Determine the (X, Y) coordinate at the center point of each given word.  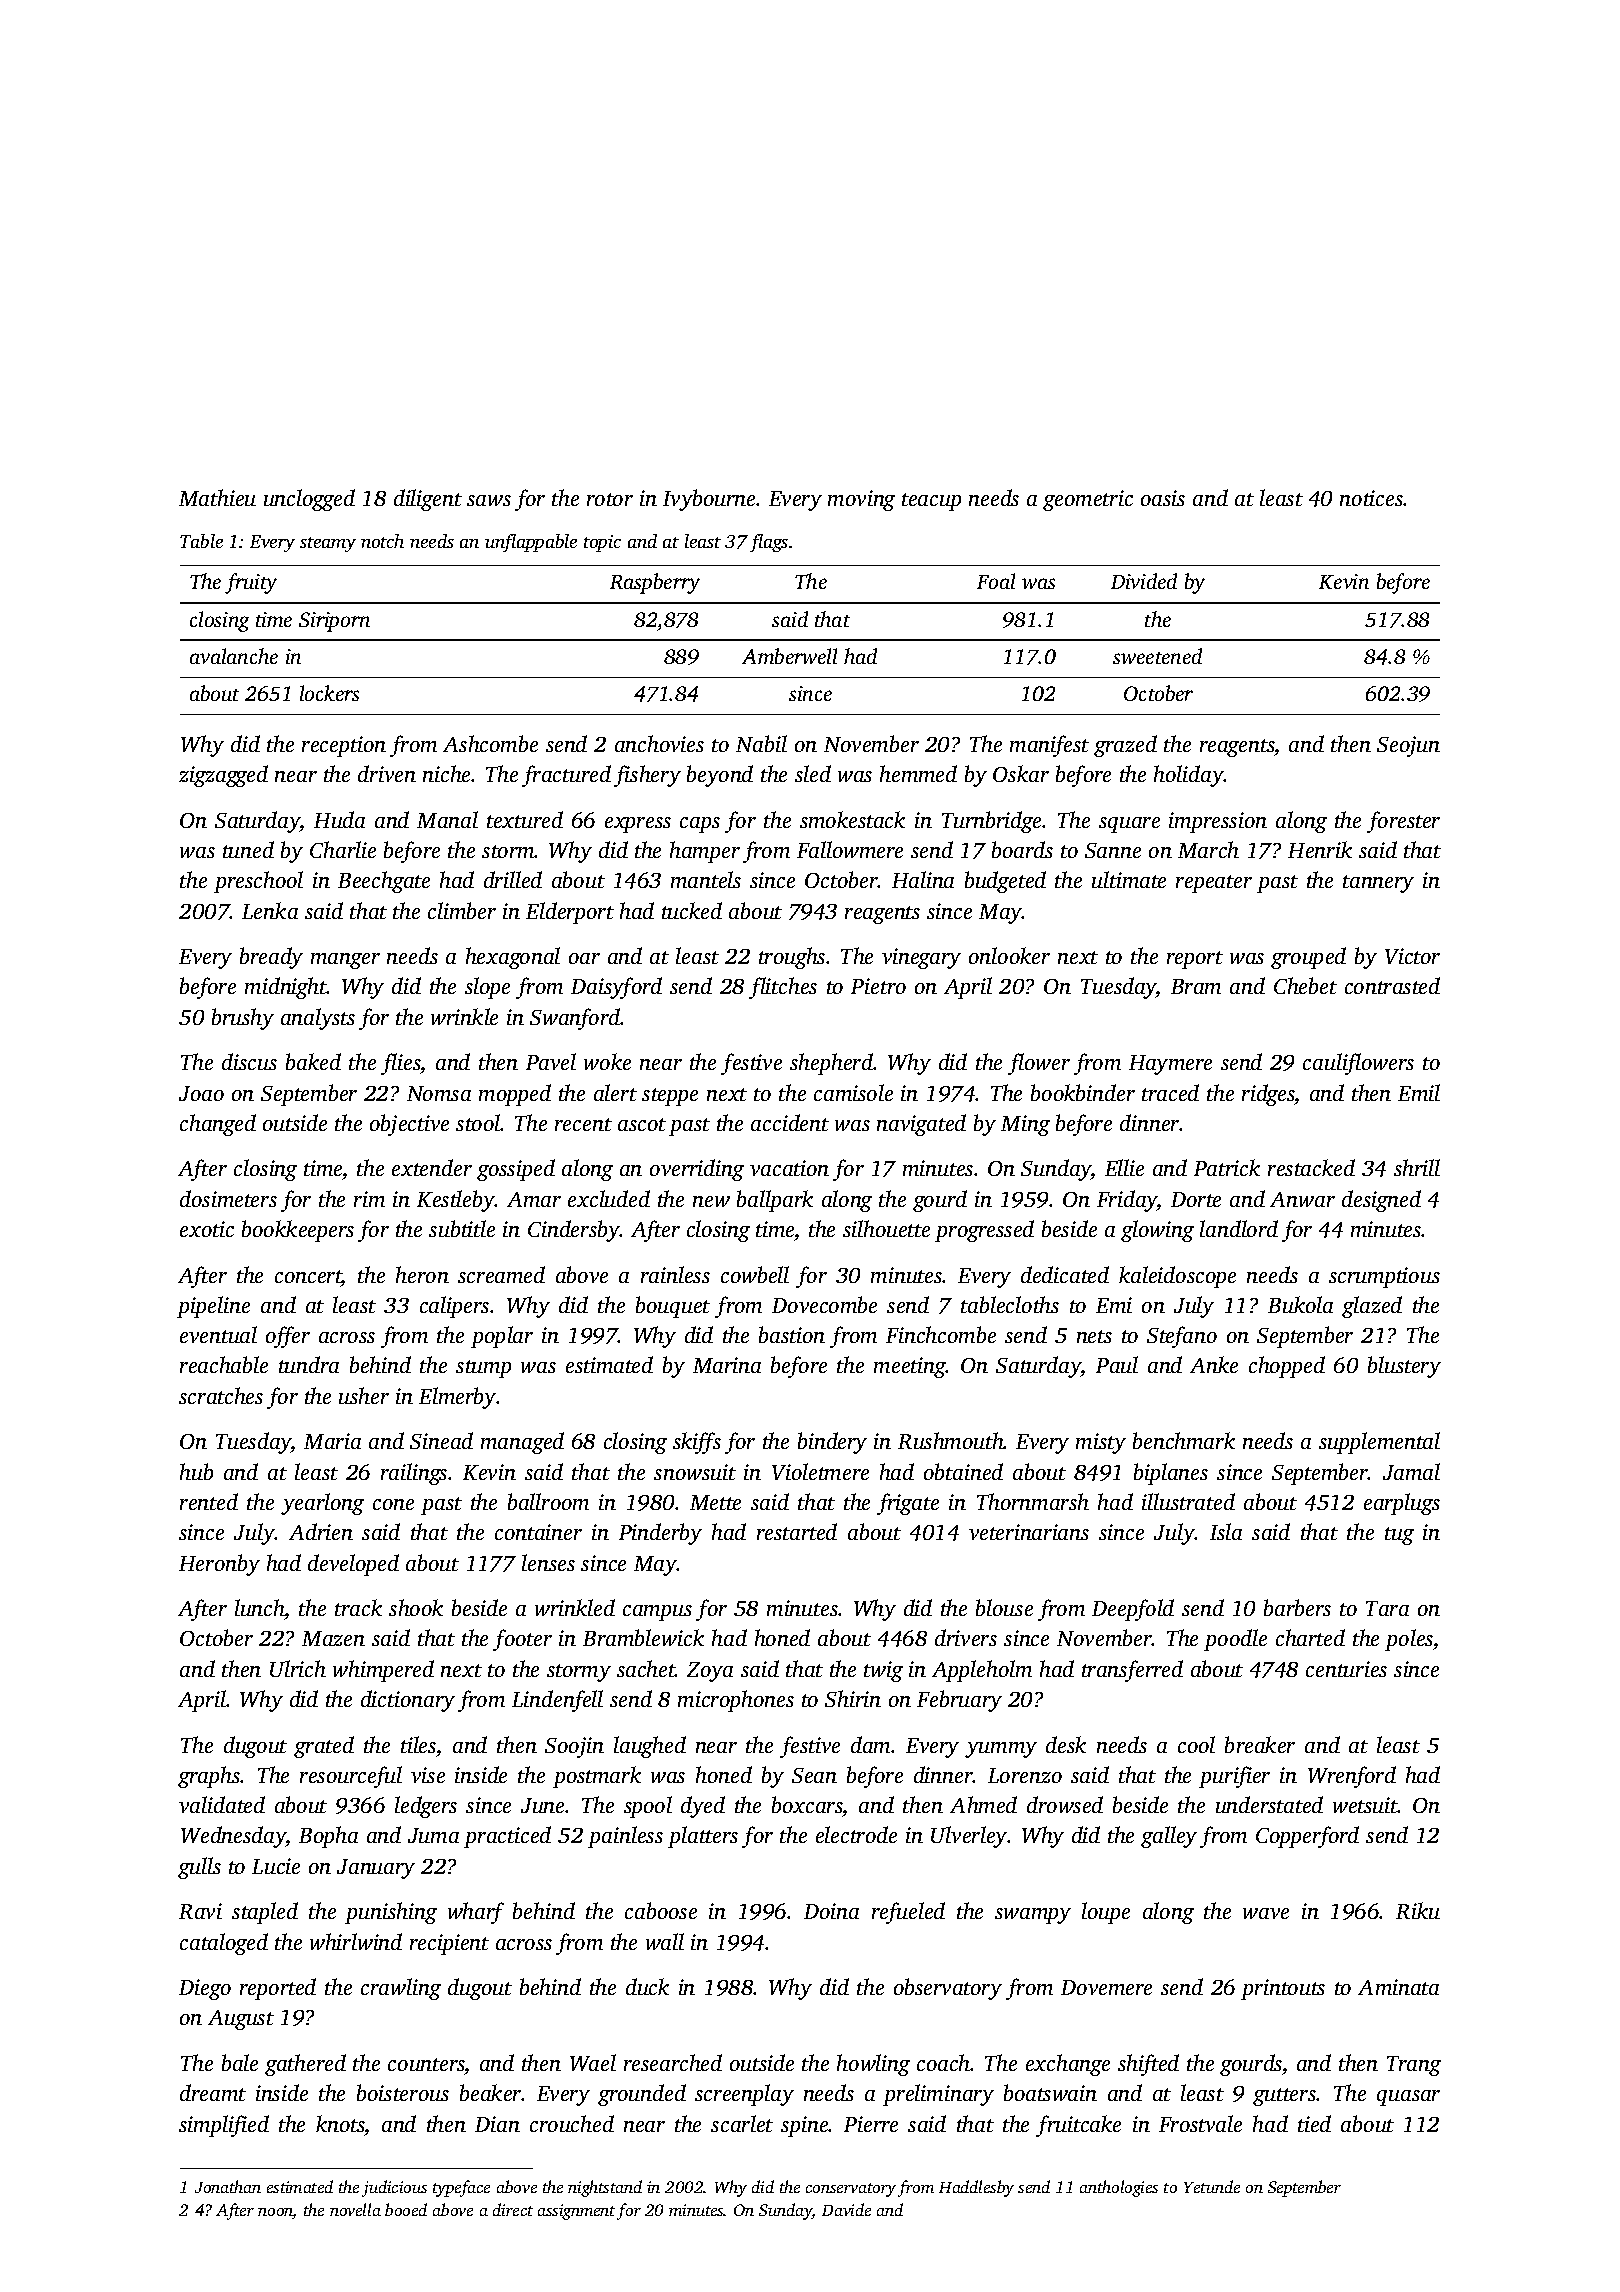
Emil (1419, 1092)
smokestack (852, 819)
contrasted (1392, 985)
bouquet (673, 1307)
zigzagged (223, 776)
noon (275, 2213)
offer (288, 1337)
